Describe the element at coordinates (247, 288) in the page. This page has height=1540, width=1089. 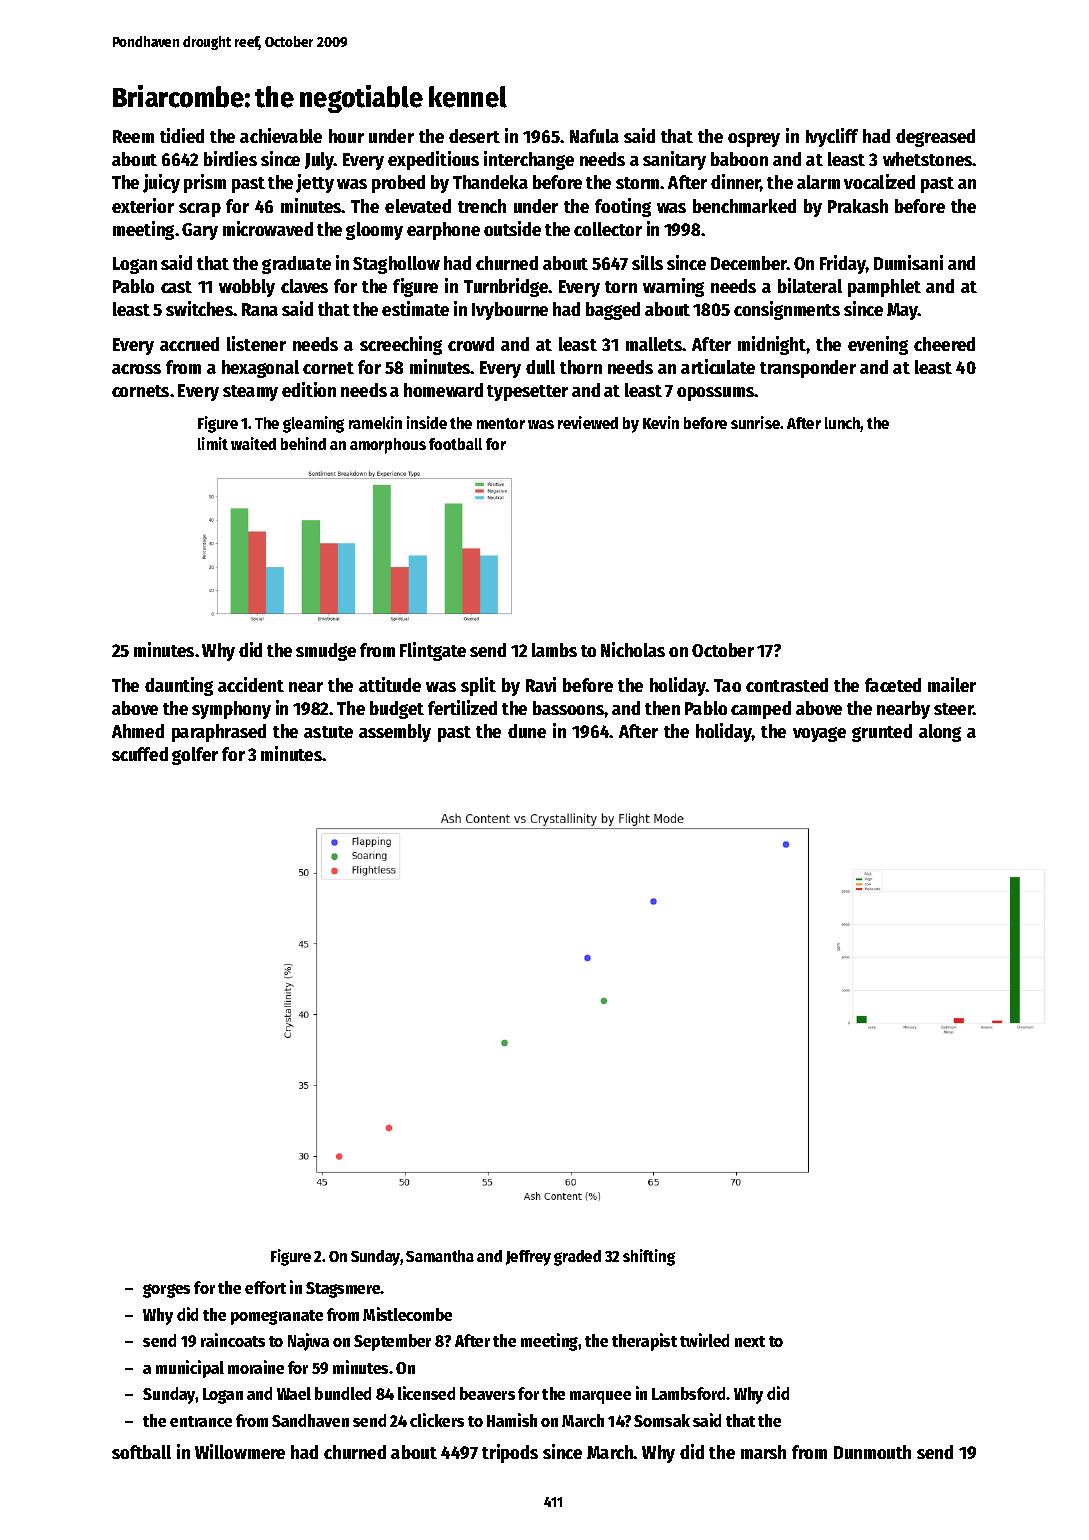
I see `wobbly` at that location.
